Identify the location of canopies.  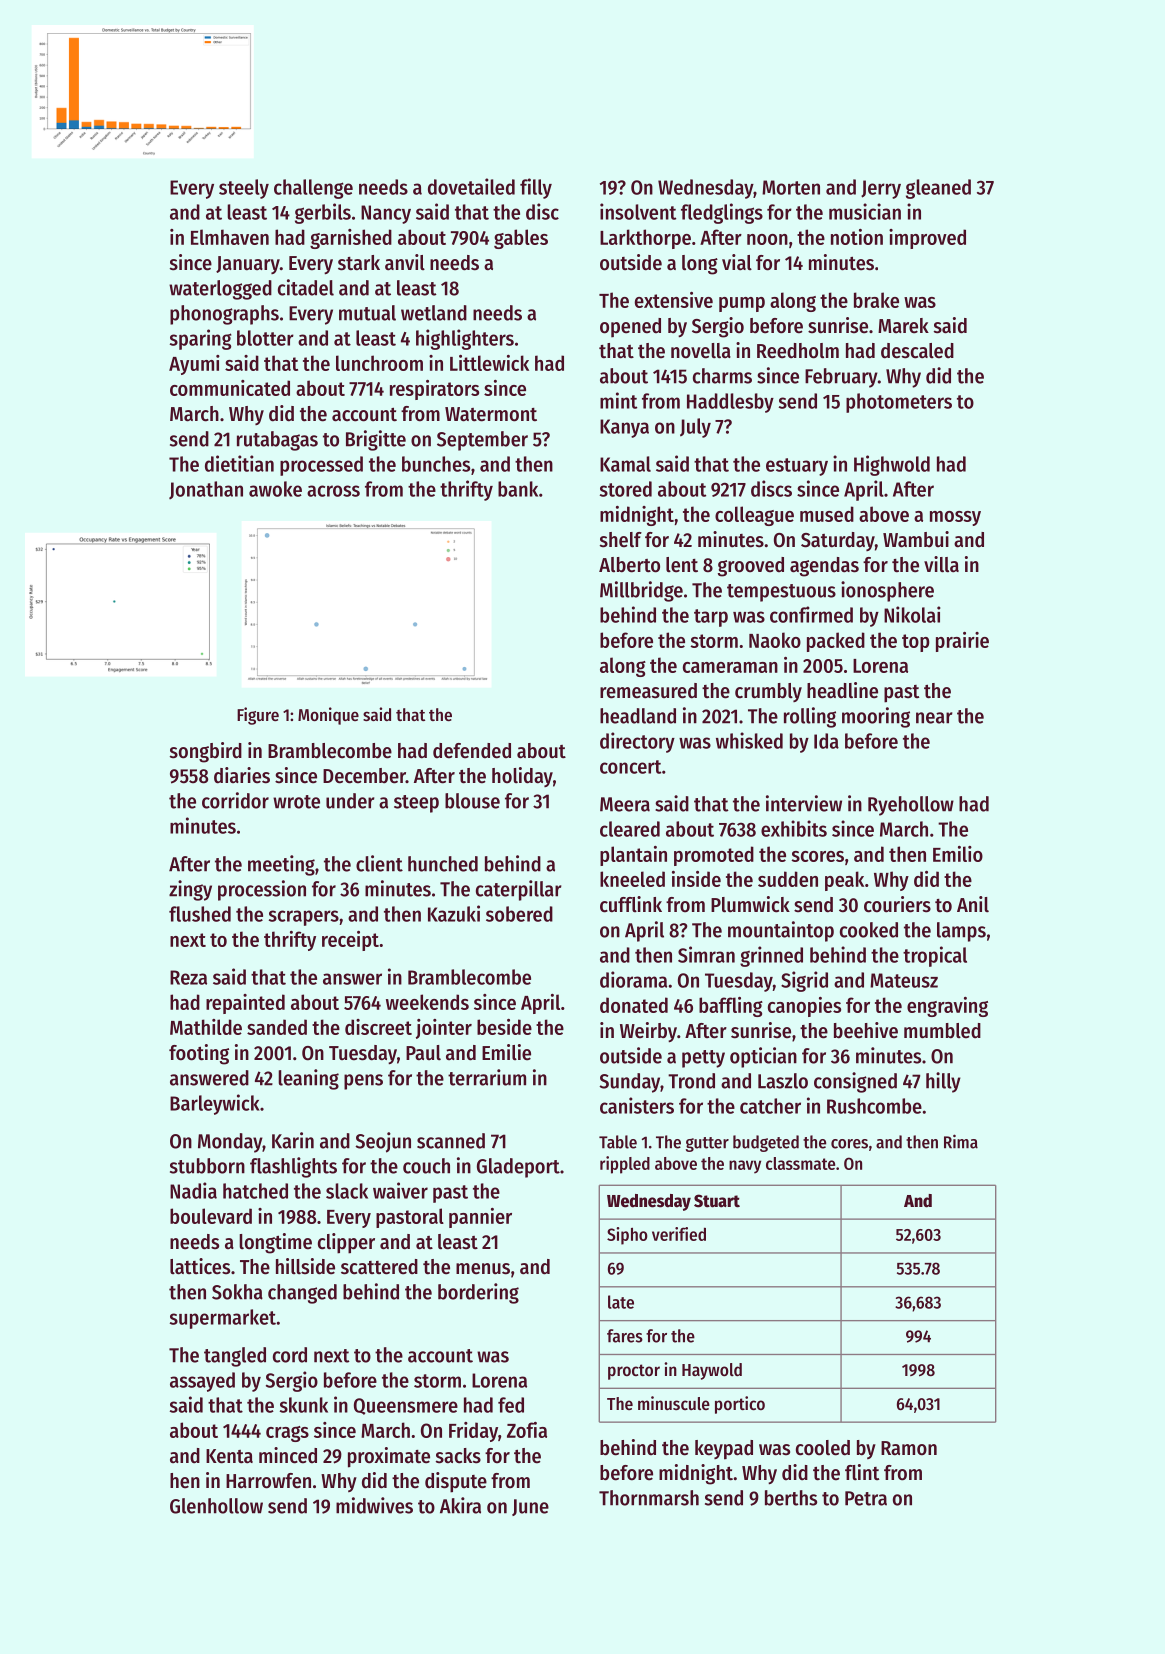
(804, 1007).
